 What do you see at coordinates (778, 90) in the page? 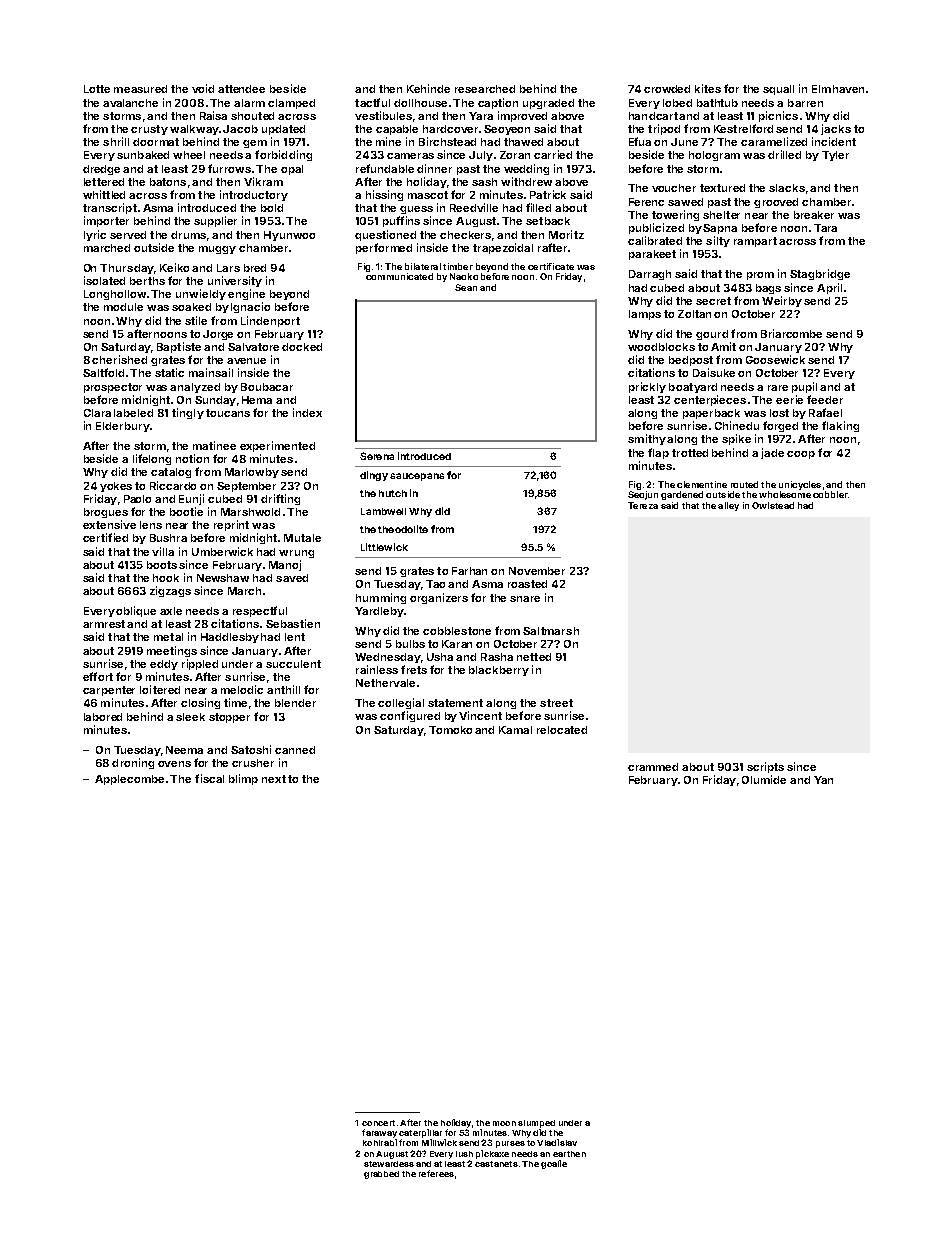
I see `squall` at bounding box center [778, 90].
